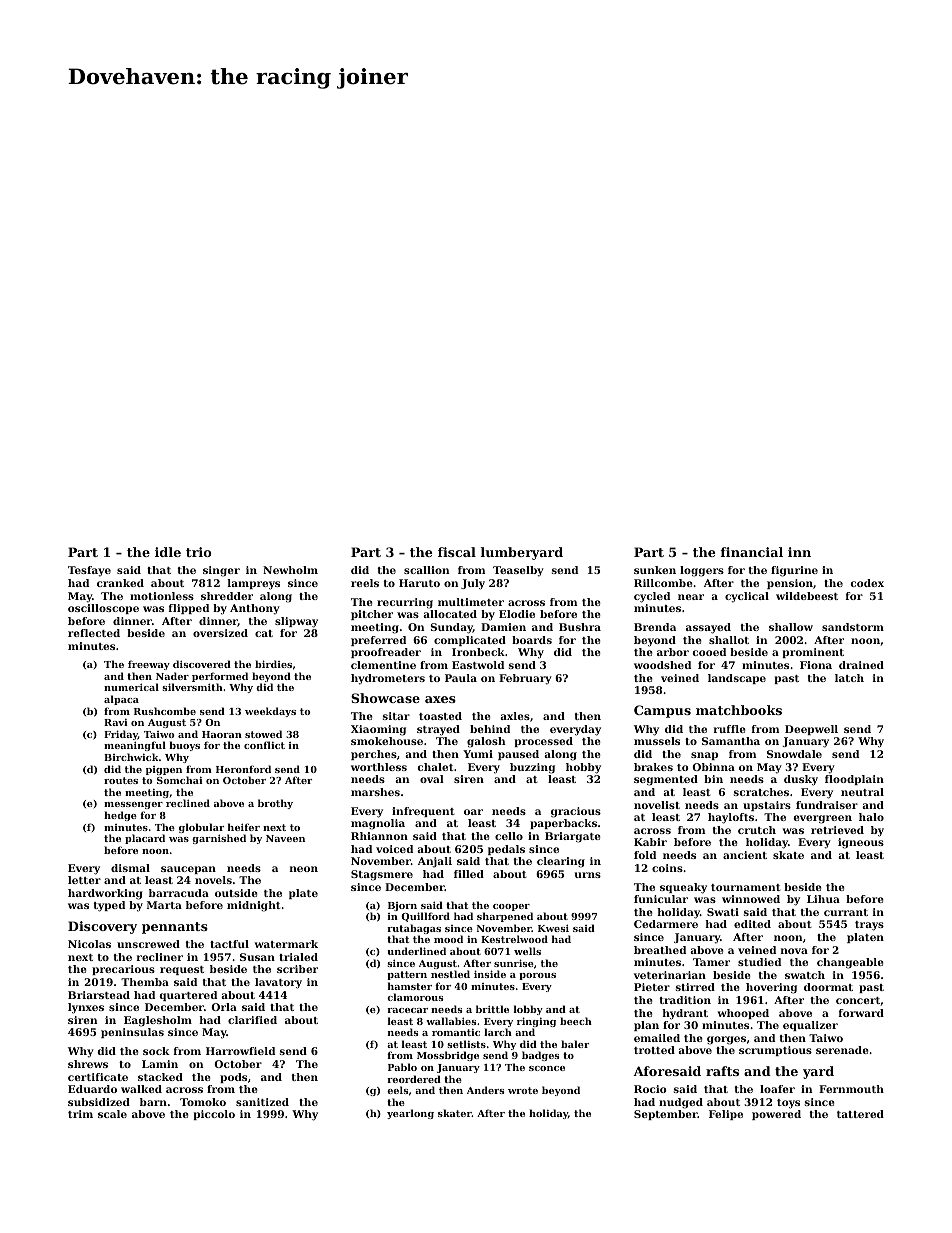  What do you see at coordinates (214, 1115) in the screenshot?
I see `piccolo` at bounding box center [214, 1115].
